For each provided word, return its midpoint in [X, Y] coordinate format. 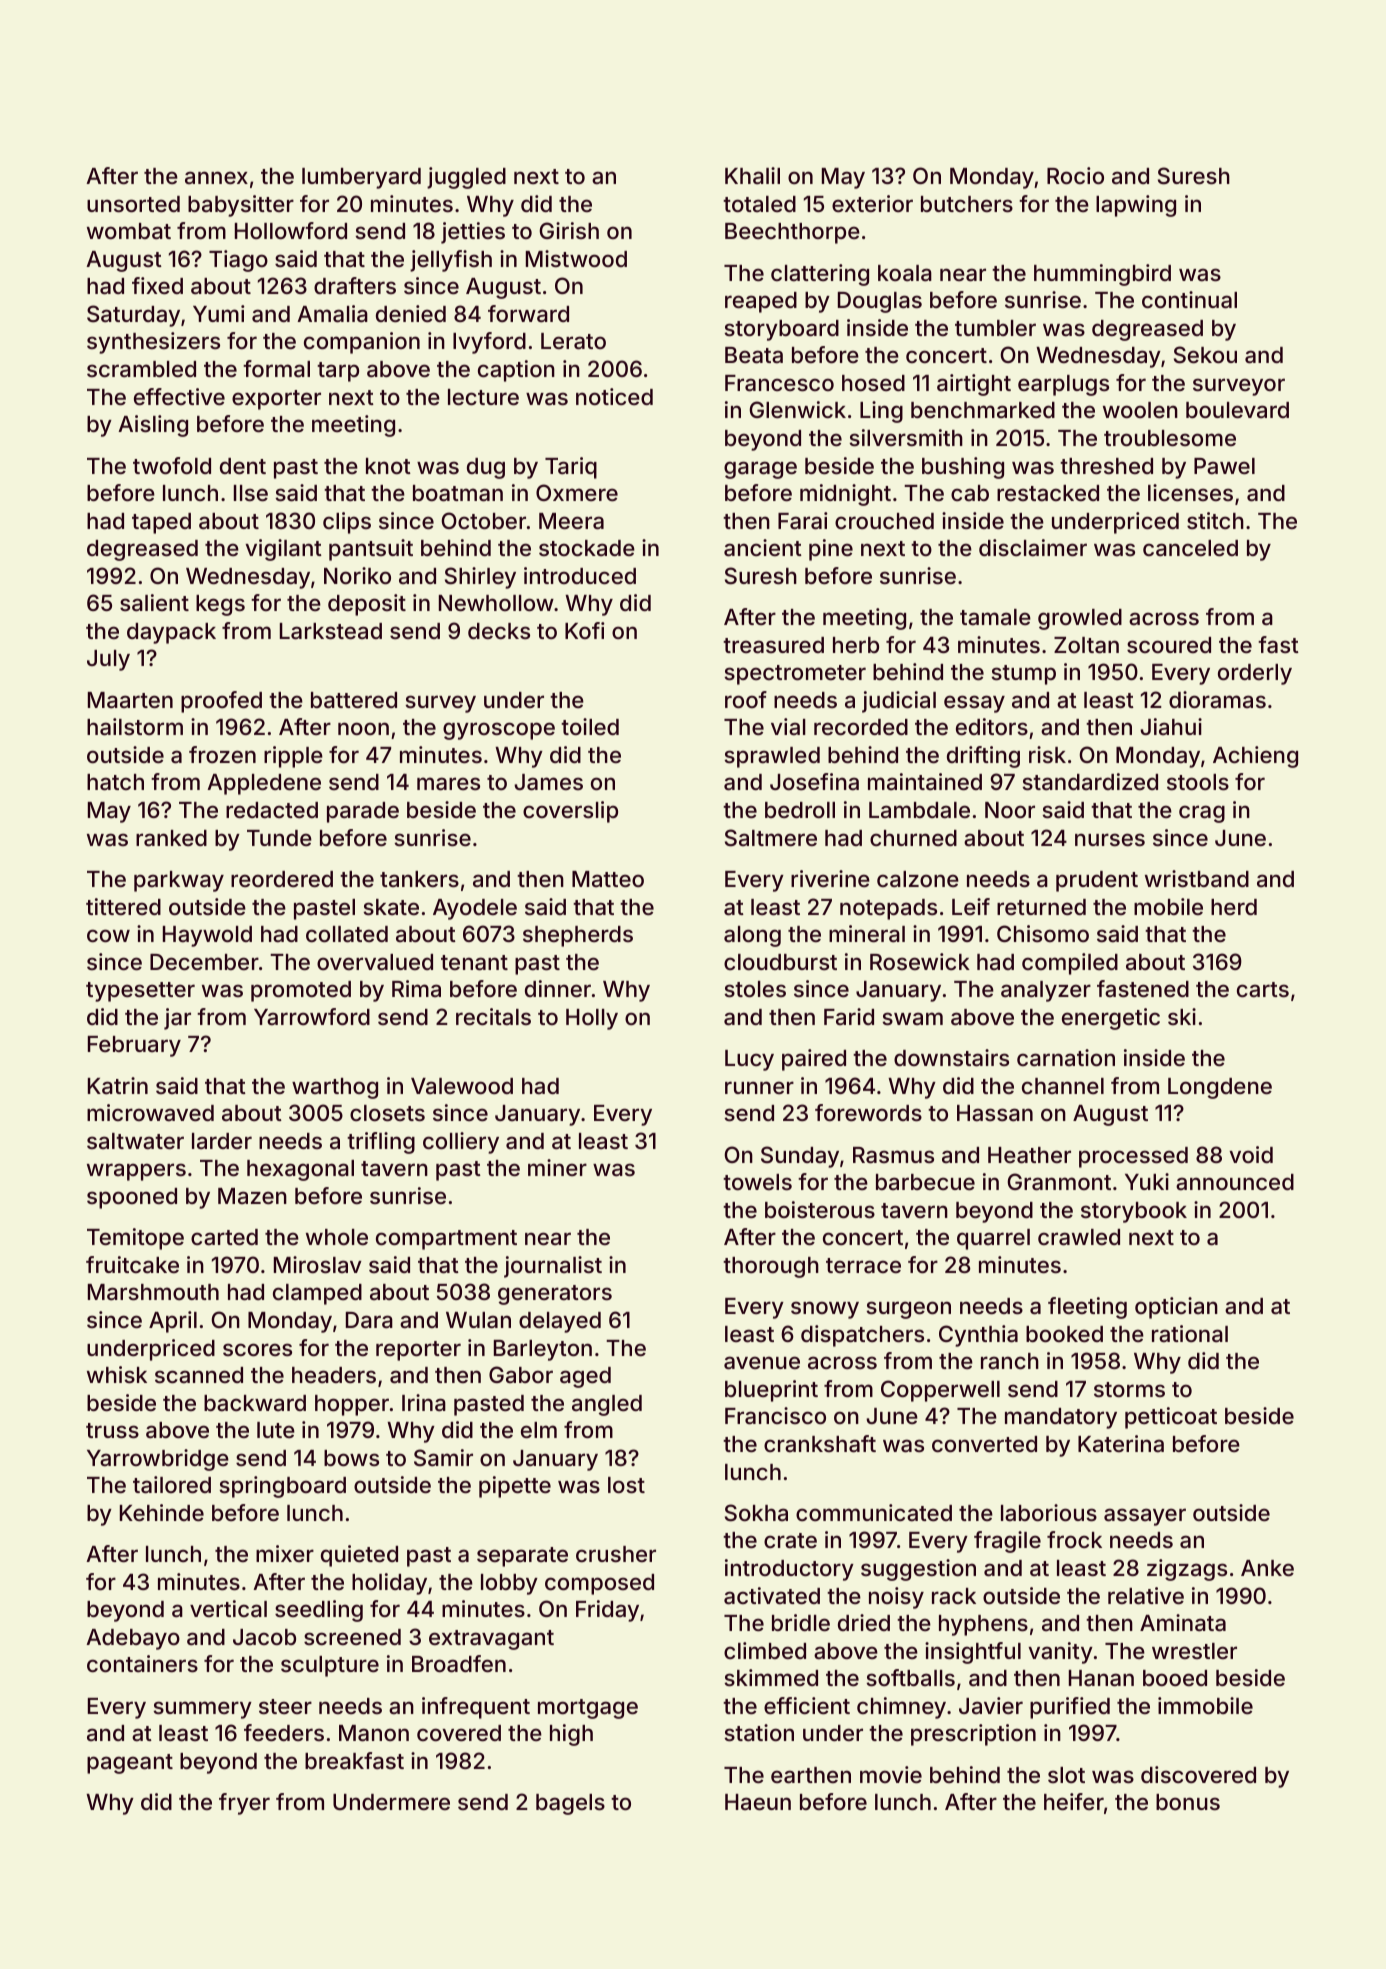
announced [1235, 1182]
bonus [1188, 1802]
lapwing [1136, 206]
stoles [755, 989]
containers [142, 1664]
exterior [872, 203]
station [759, 1733]
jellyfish [451, 261]
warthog [335, 1088]
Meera [571, 521]
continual [1189, 300]
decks [499, 631]
